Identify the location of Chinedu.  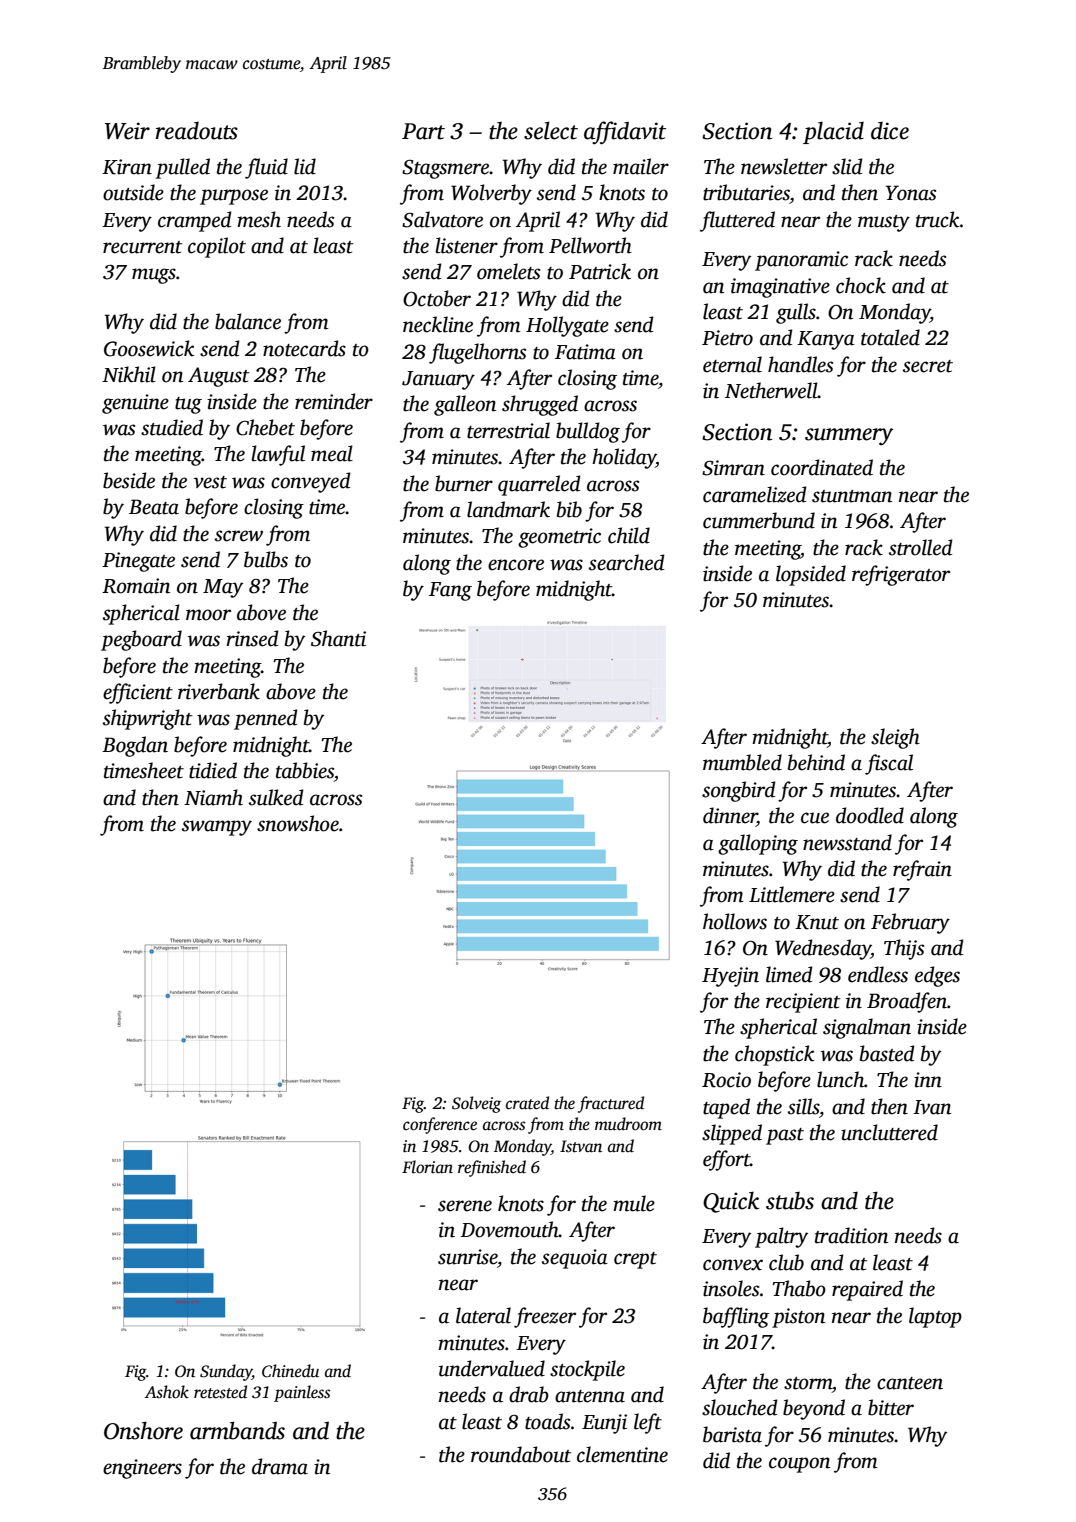
(290, 1371).
